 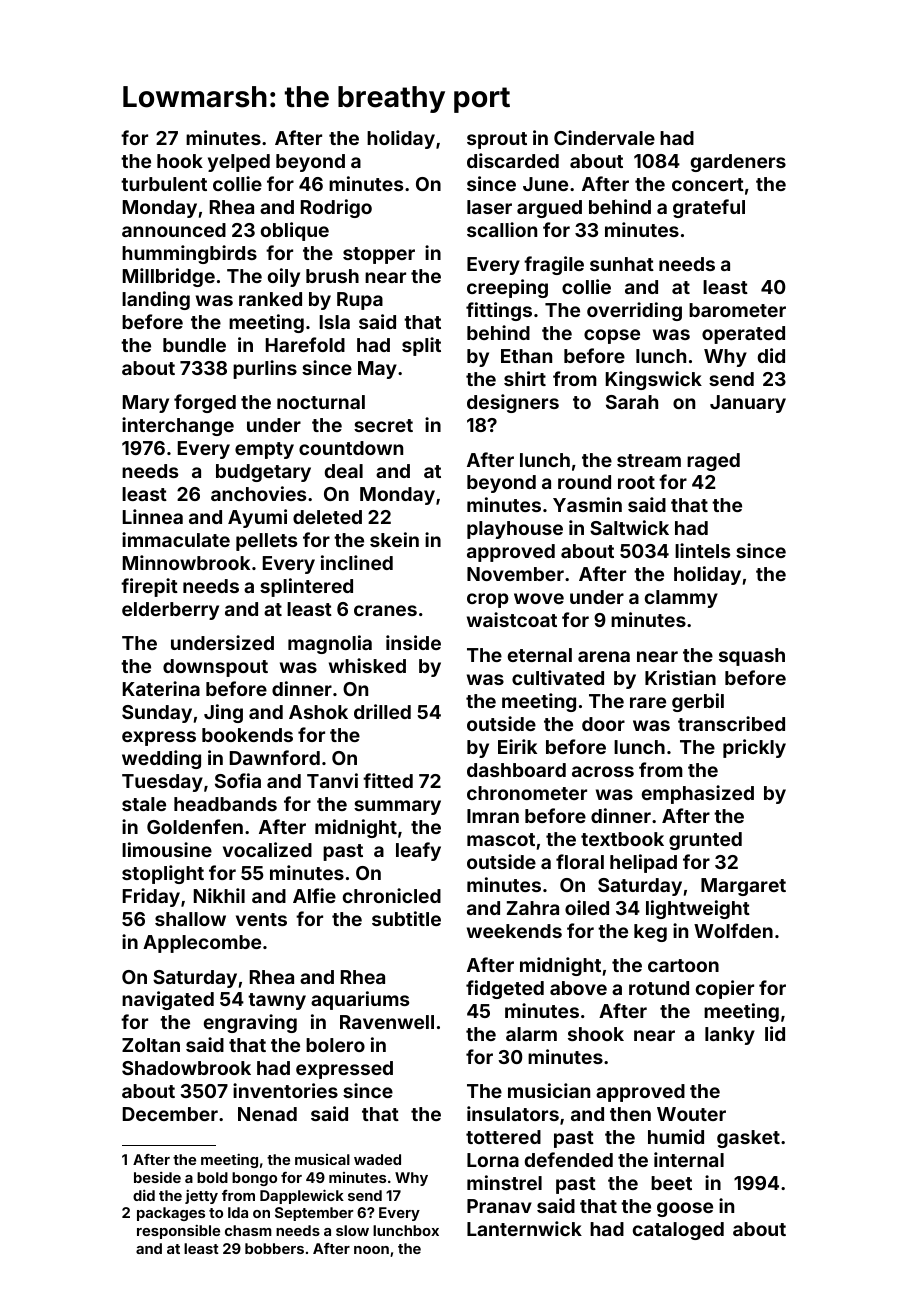 What do you see at coordinates (738, 163) in the screenshot?
I see `gardeners` at bounding box center [738, 163].
